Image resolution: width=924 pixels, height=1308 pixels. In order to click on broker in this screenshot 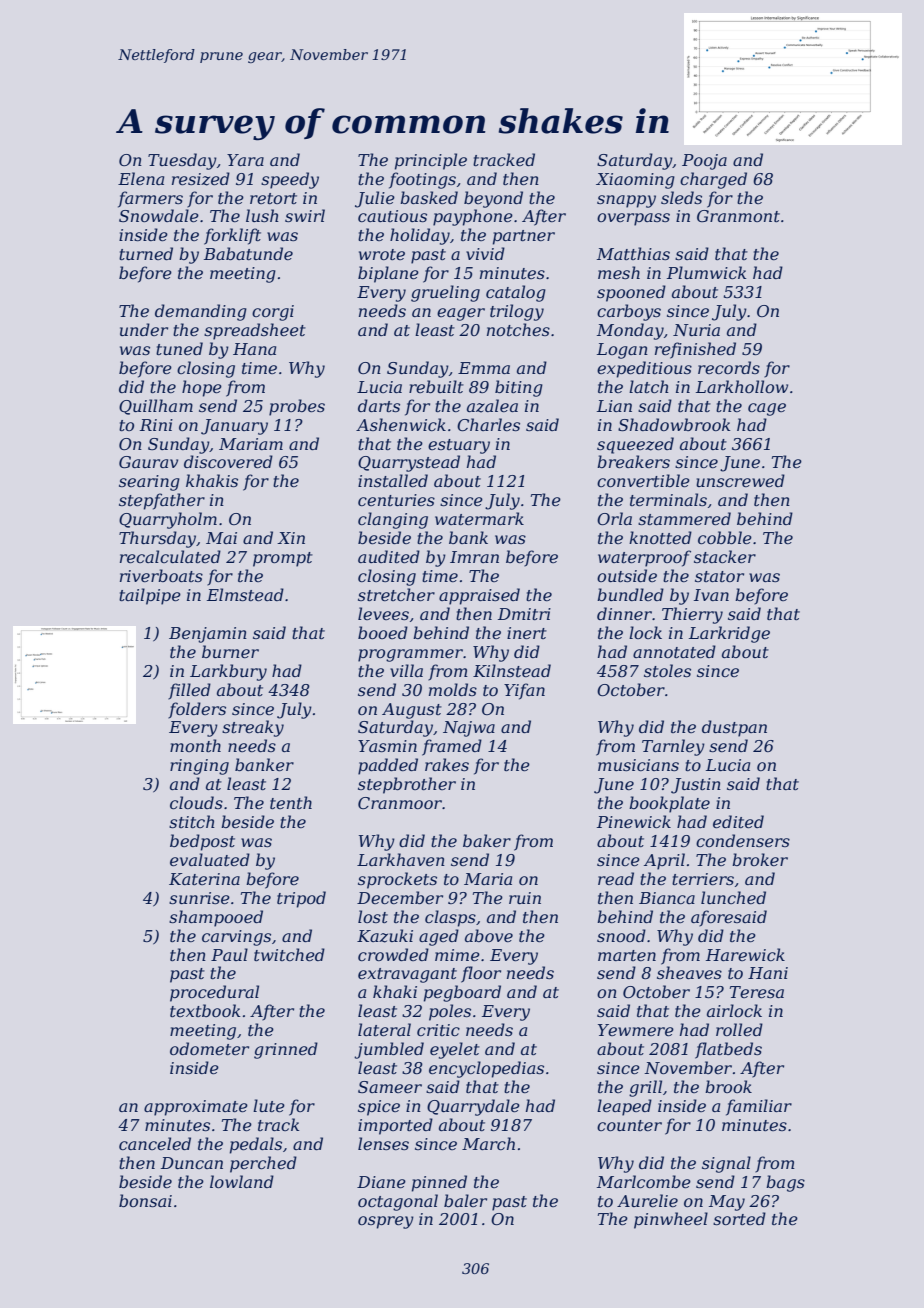, I will do `click(760, 859)`.
